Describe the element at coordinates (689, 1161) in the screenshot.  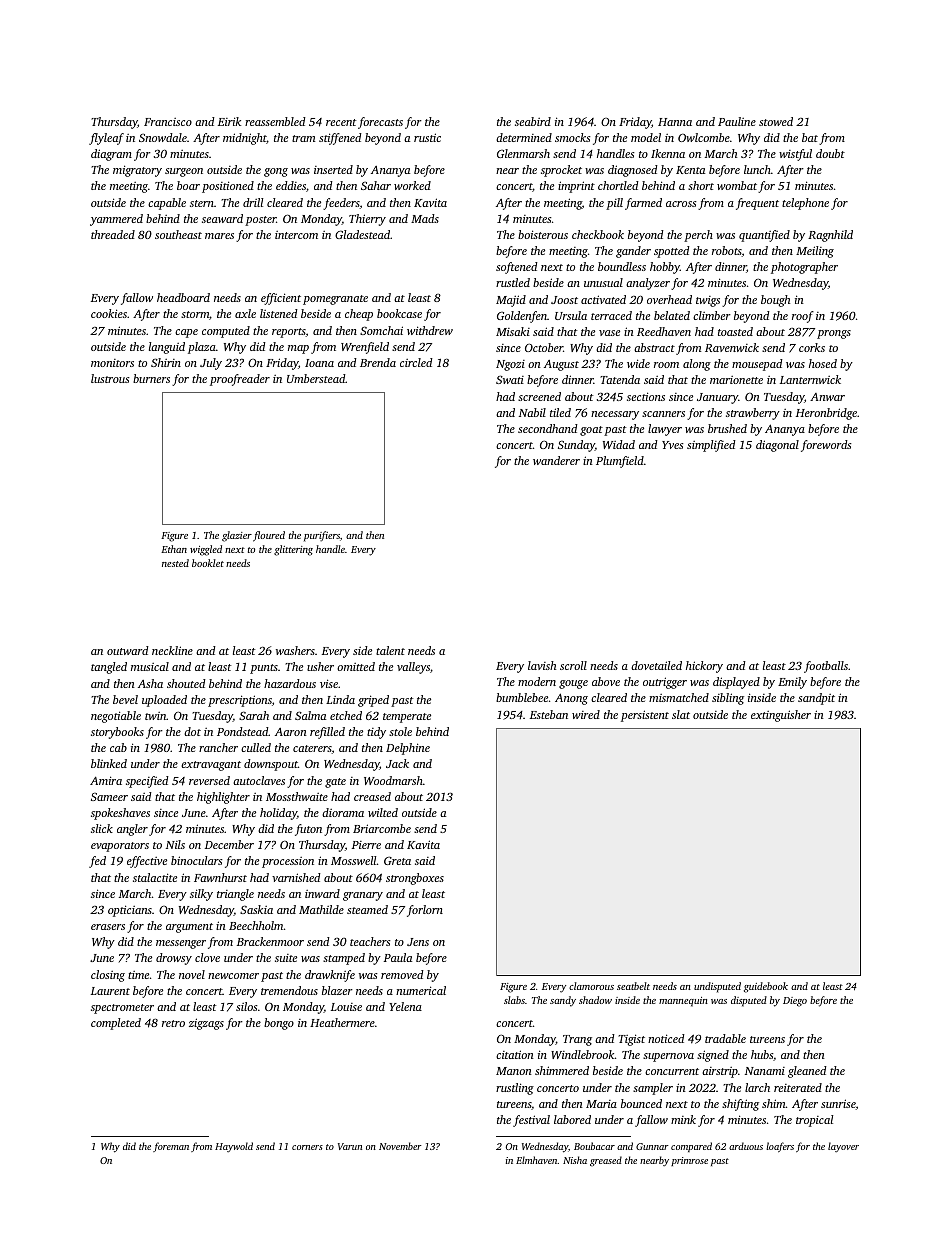
I see `primrose` at that location.
